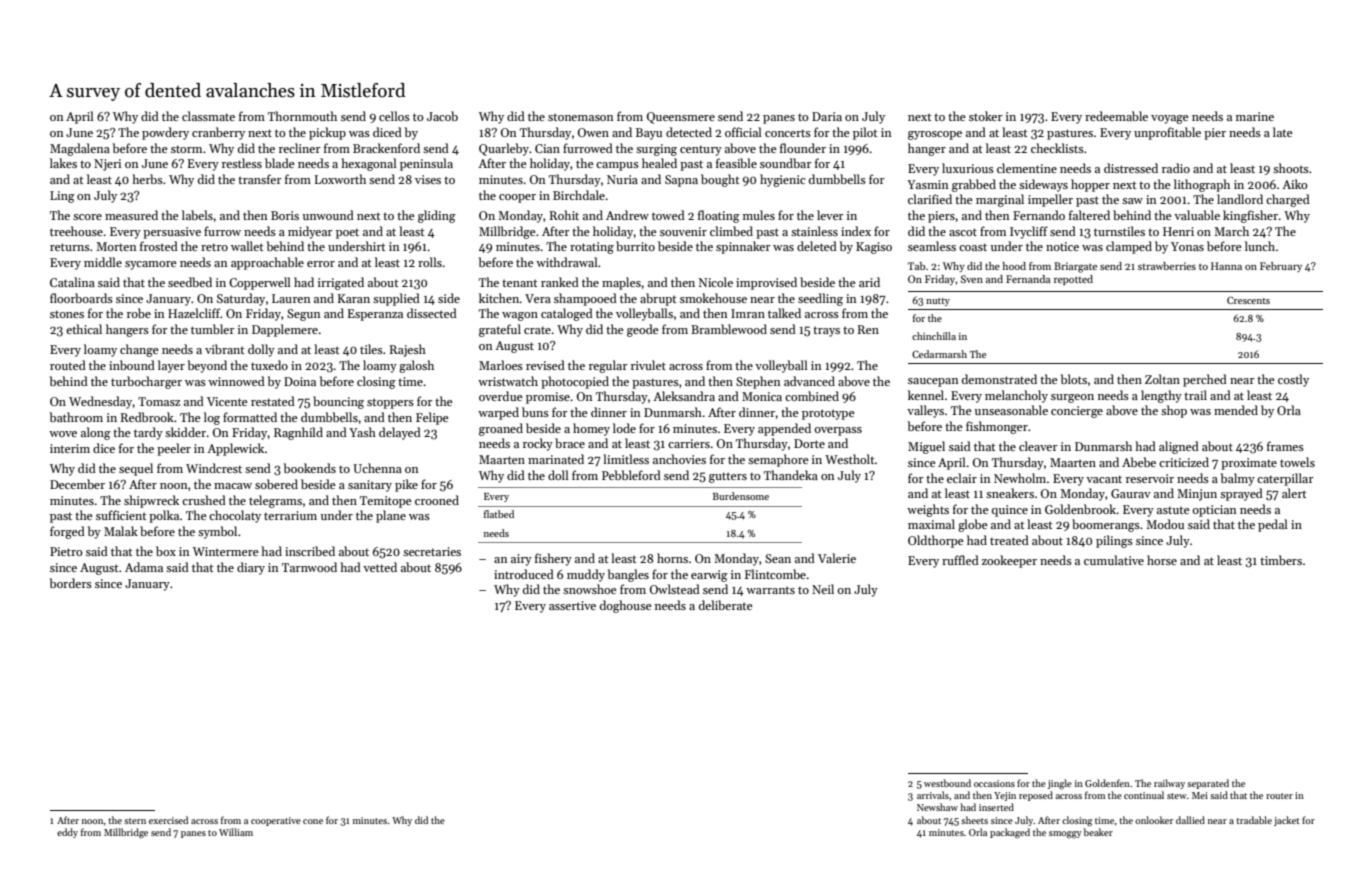 The image size is (1372, 887). I want to click on Wednesday, so click(101, 402).
